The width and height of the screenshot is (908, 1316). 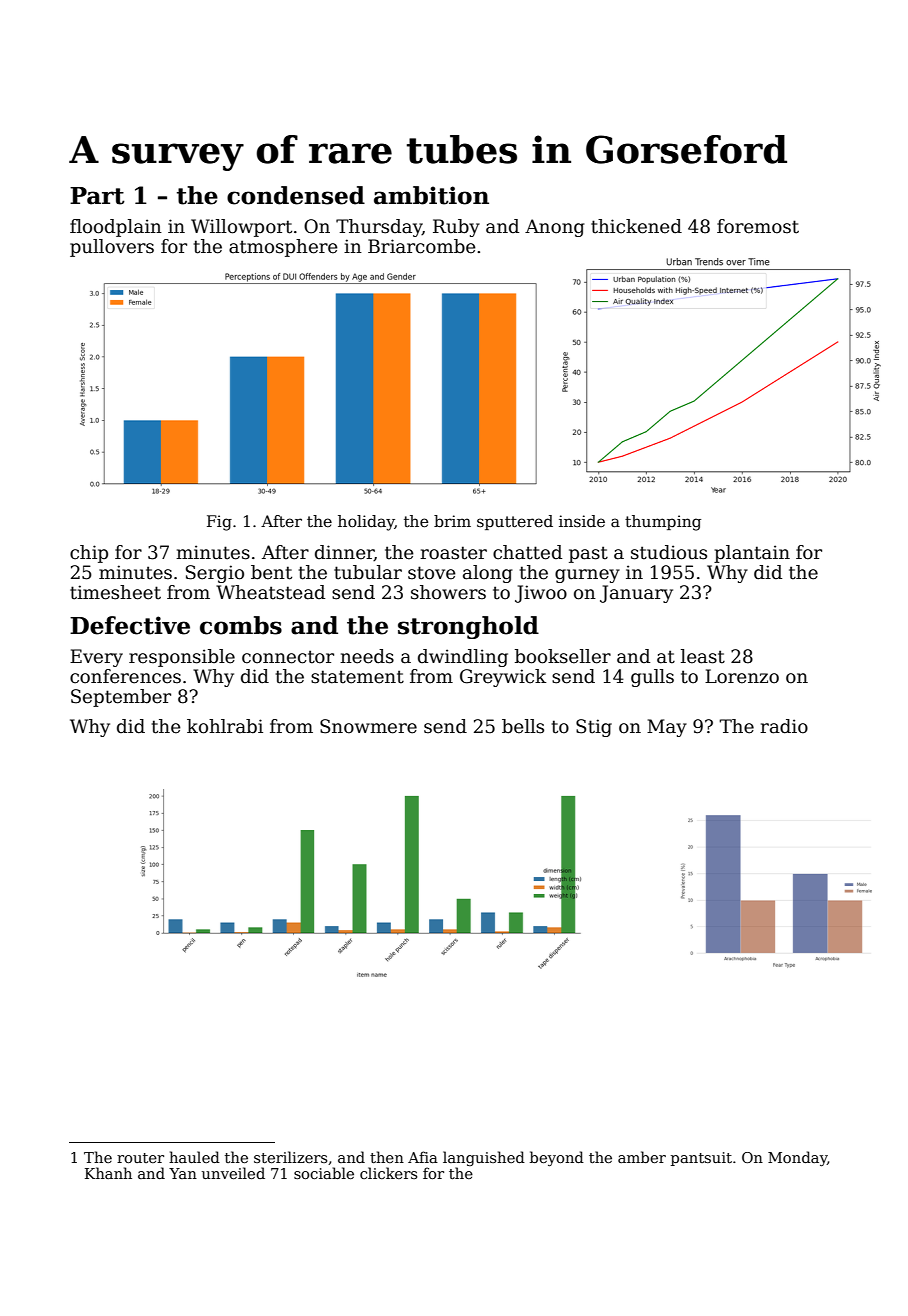 I want to click on foremost, so click(x=758, y=226).
